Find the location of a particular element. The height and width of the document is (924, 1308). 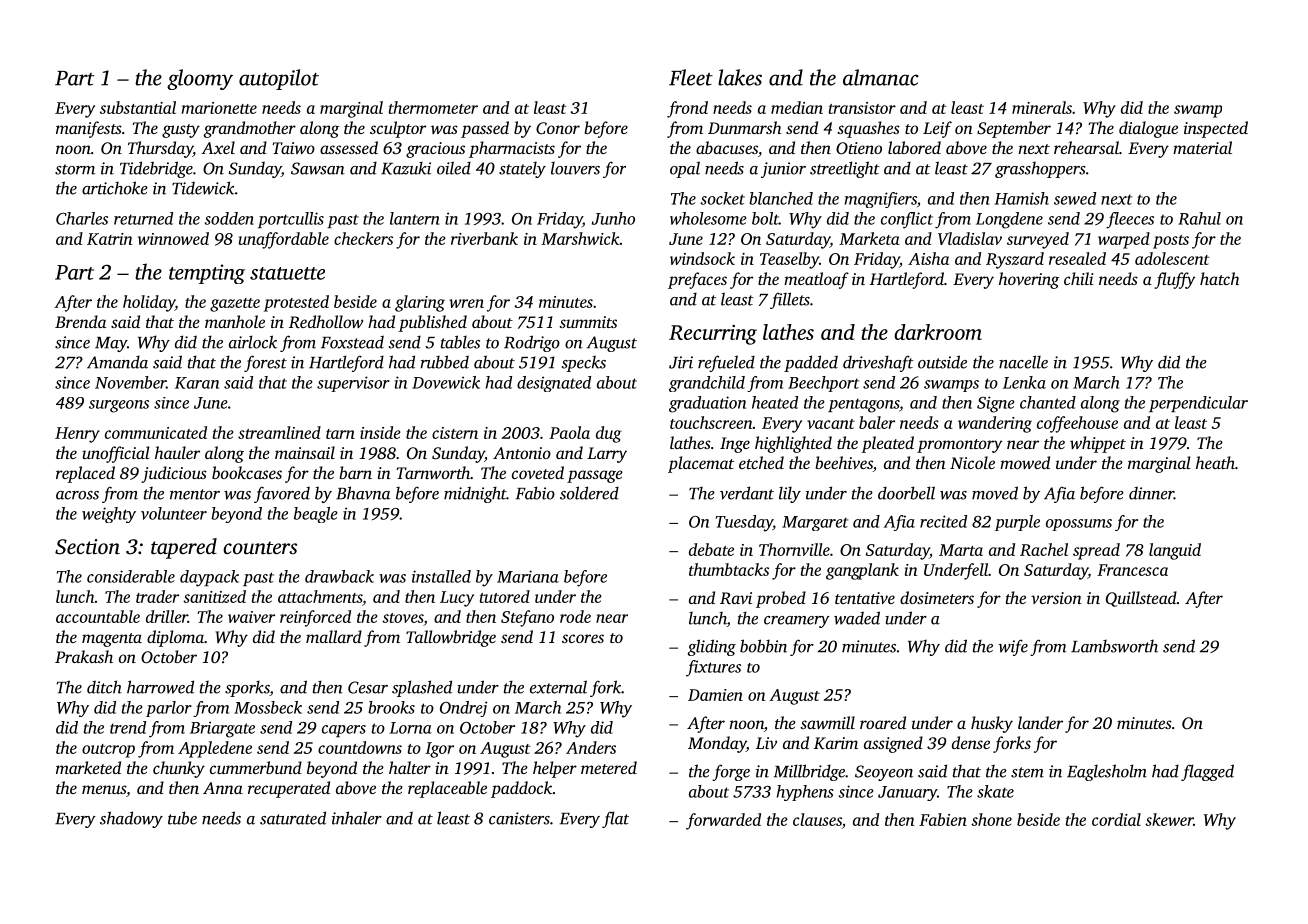

diploma is located at coordinates (175, 638).
